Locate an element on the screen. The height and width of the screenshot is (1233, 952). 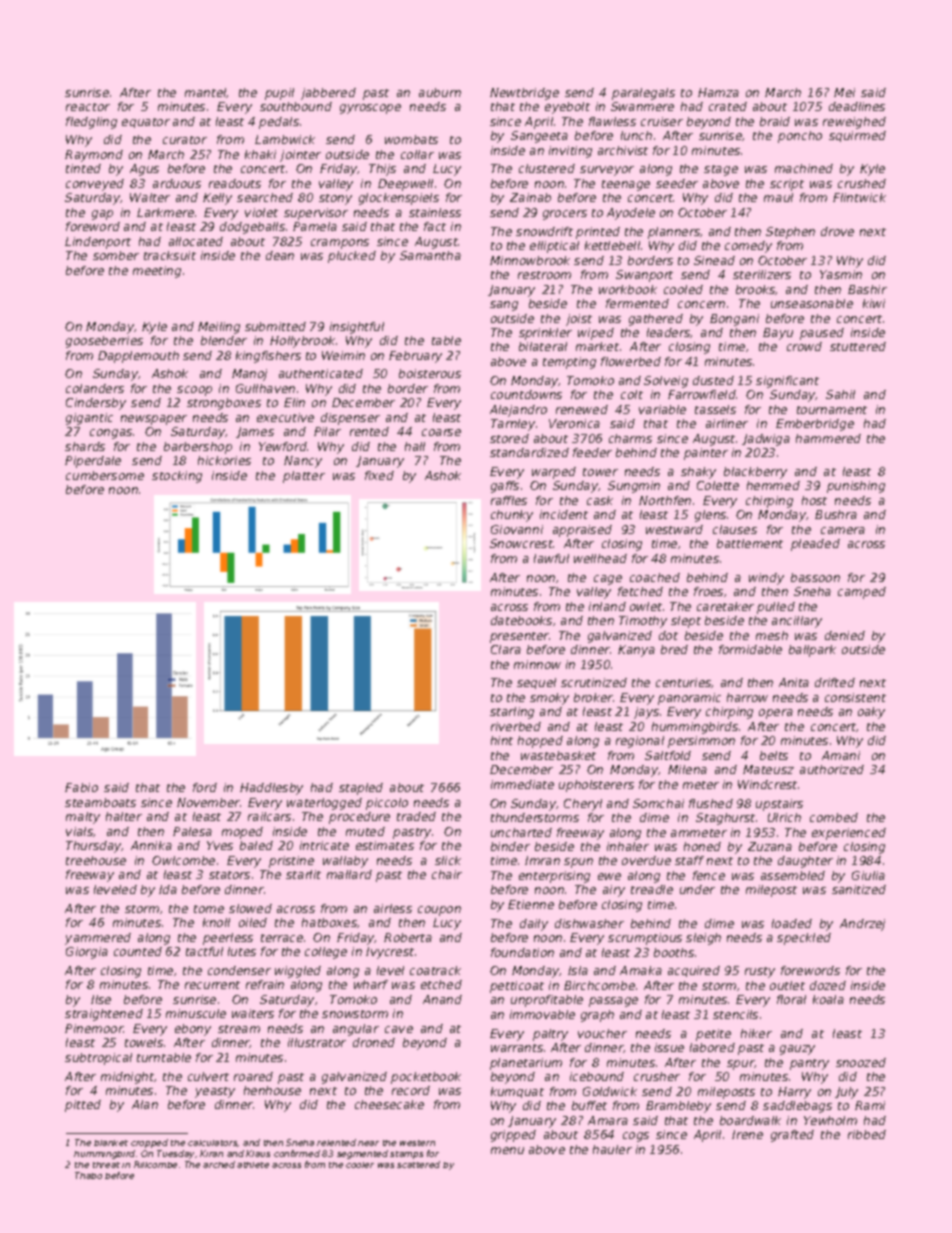
paralegals is located at coordinates (643, 94).
